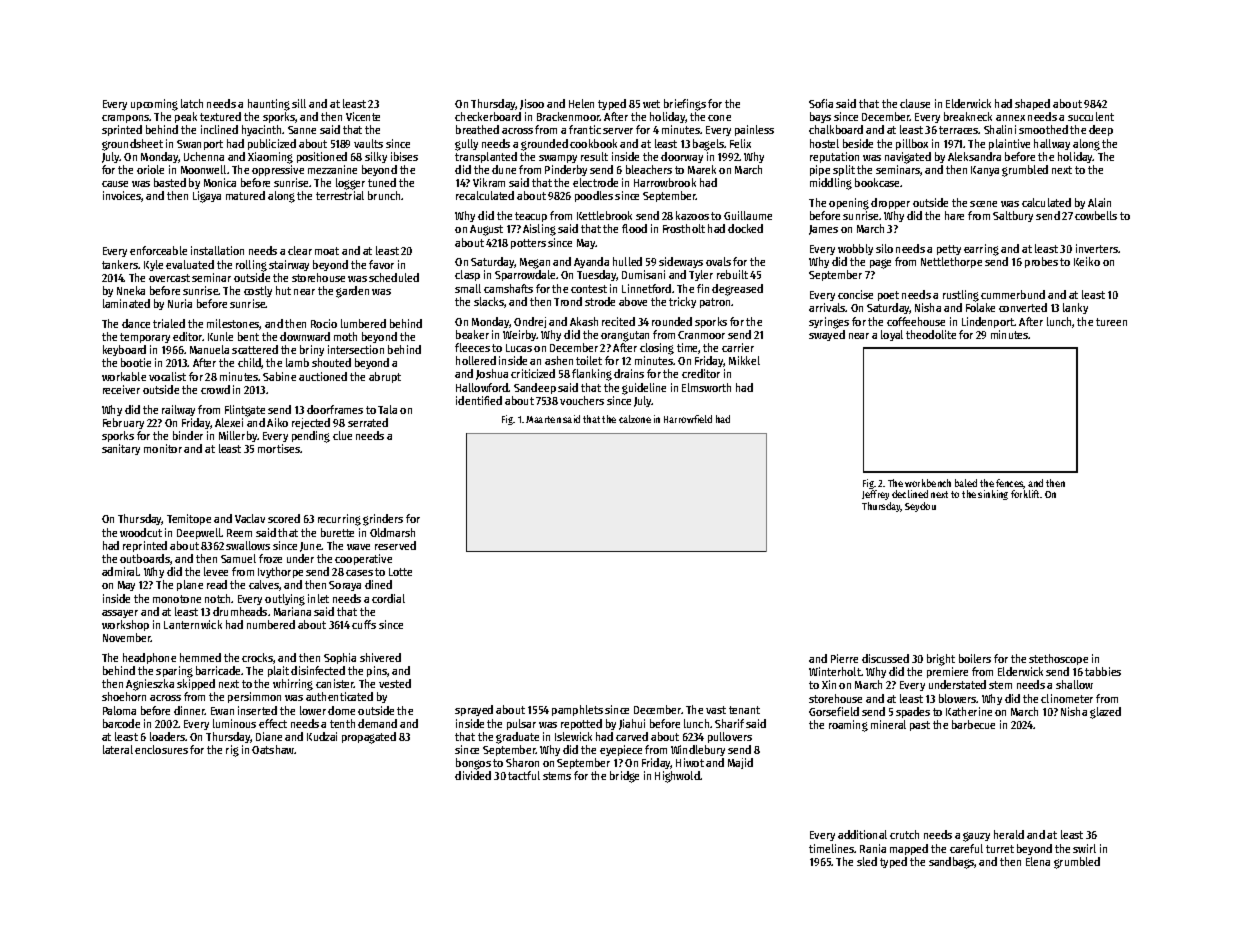 The height and width of the page is (952, 1233). What do you see at coordinates (875, 495) in the page?
I see `Jeffrey` at bounding box center [875, 495].
